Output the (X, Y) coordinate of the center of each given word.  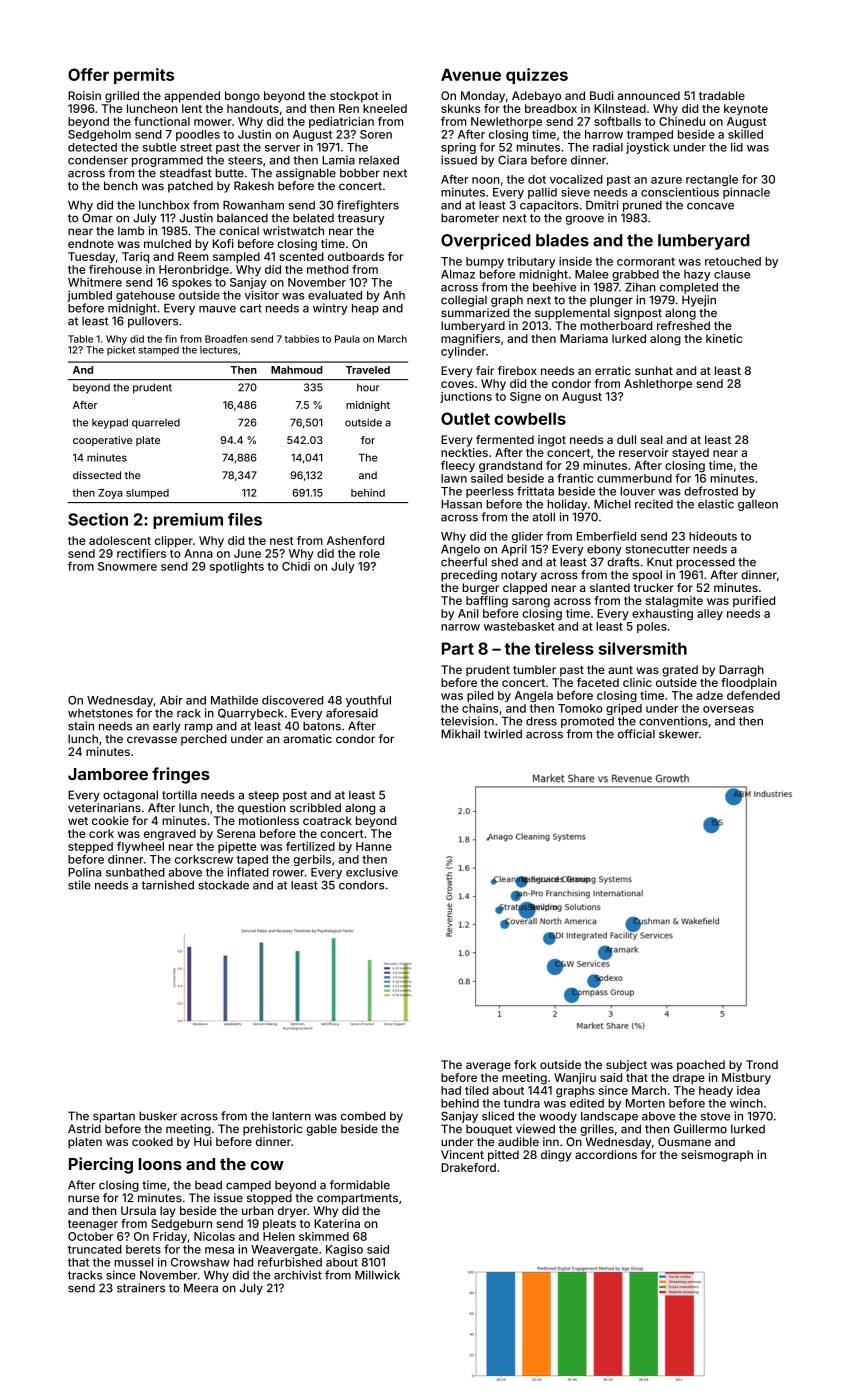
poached (701, 1066)
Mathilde (234, 700)
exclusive (372, 872)
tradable (722, 95)
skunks (460, 108)
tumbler (534, 669)
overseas (728, 709)
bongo (242, 97)
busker (158, 1116)
